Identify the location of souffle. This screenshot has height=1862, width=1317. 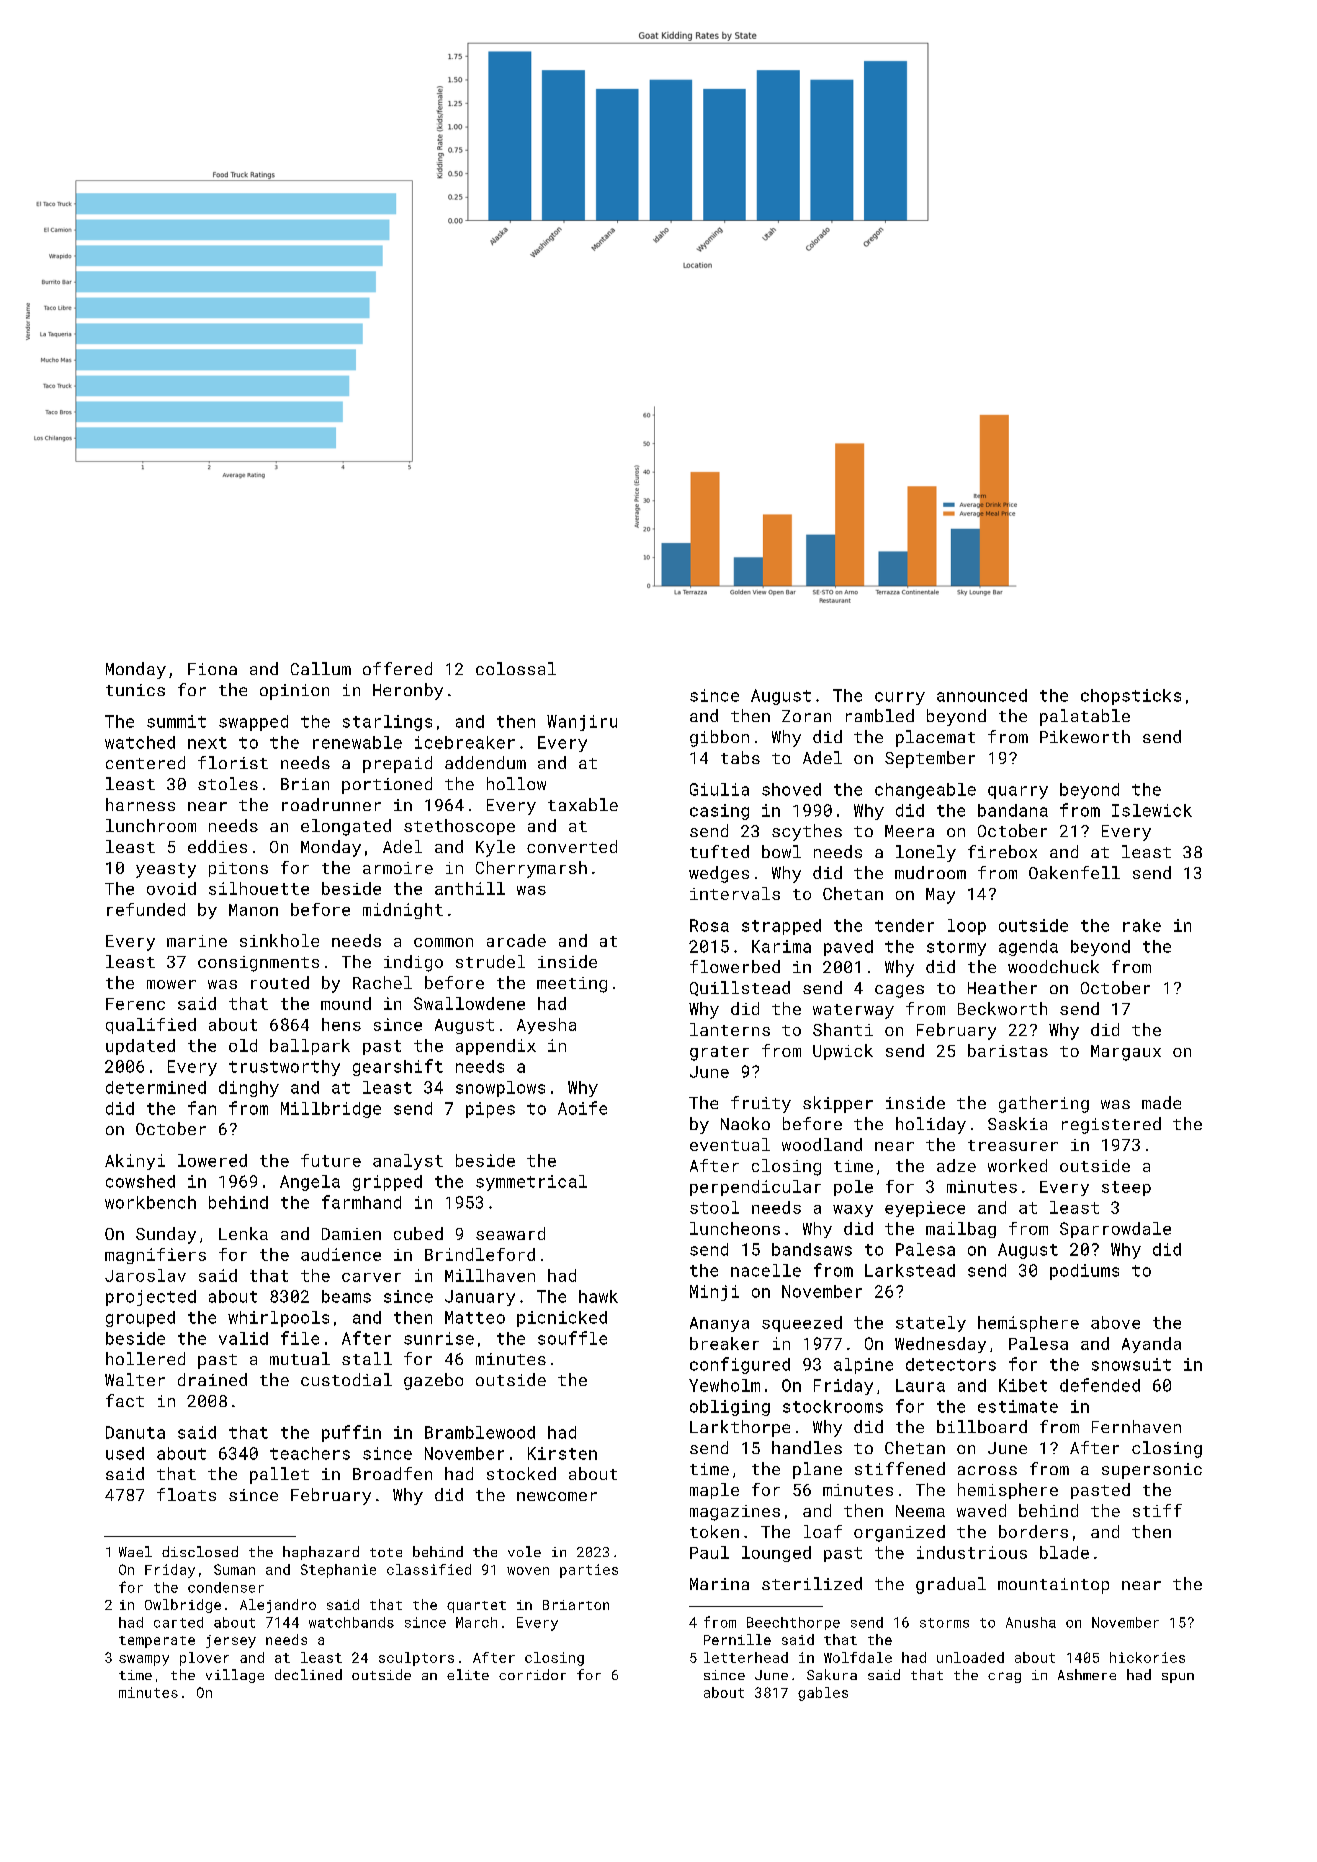
(572, 1338).
